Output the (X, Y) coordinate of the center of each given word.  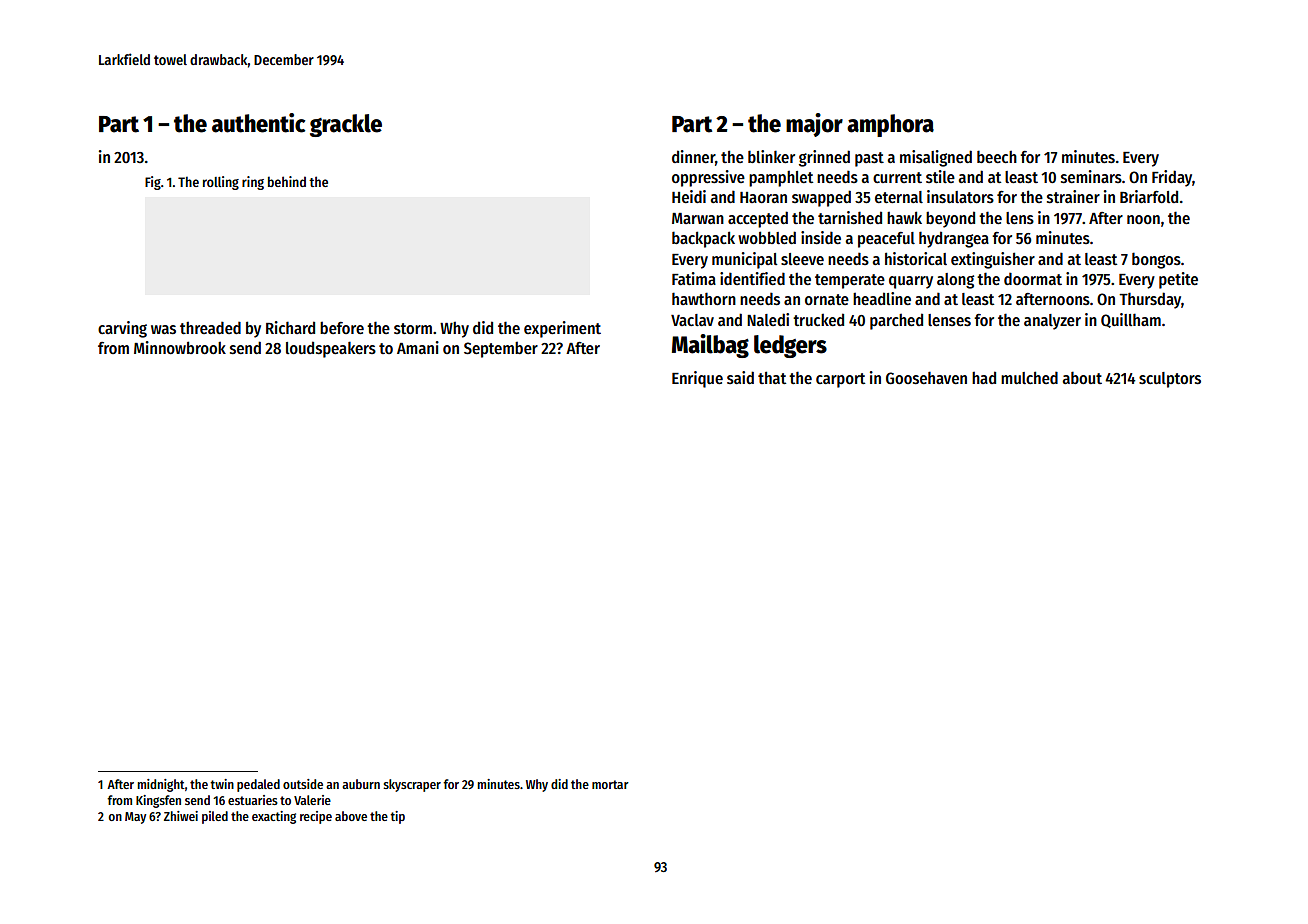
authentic (258, 123)
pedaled (258, 785)
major (814, 125)
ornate (827, 299)
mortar (610, 784)
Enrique (697, 379)
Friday (1172, 178)
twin (222, 784)
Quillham (1131, 320)
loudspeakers (331, 349)
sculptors (1170, 380)
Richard (290, 327)
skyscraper (412, 785)
